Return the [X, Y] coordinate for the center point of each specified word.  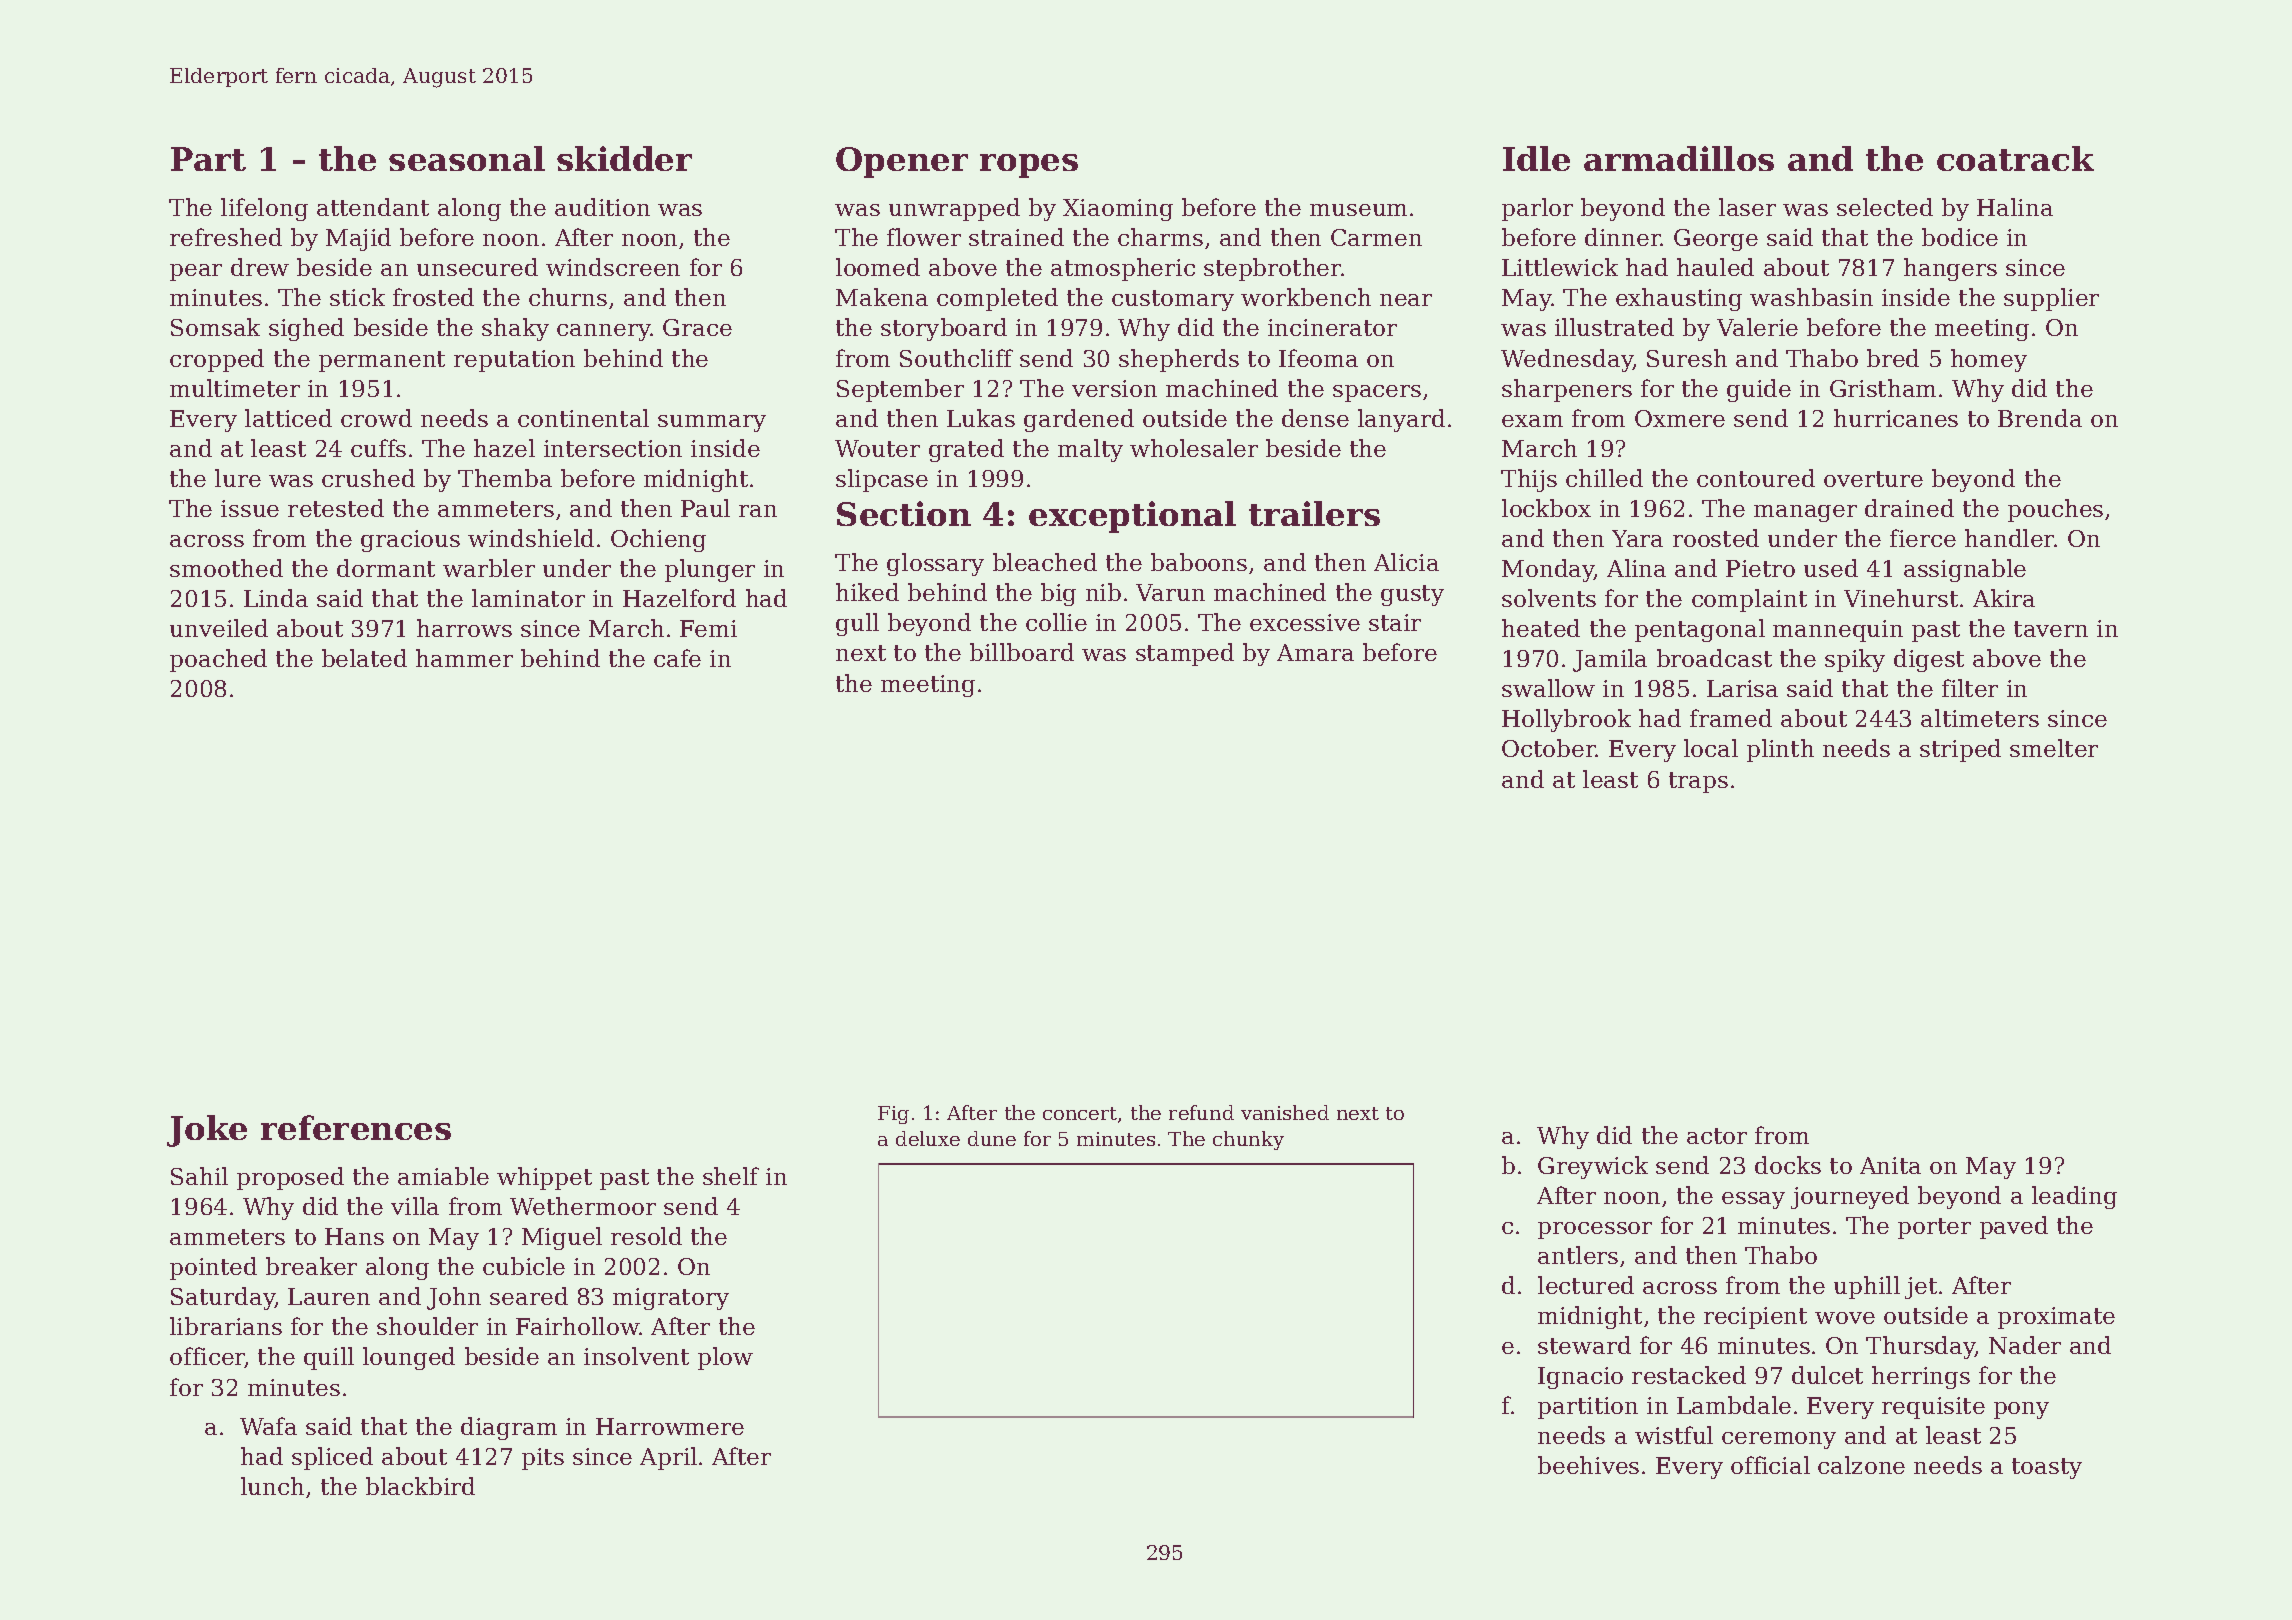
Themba [505, 478]
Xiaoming [1118, 210]
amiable [443, 1176]
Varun [1170, 592]
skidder [624, 158]
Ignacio [1580, 1378]
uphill [1867, 1287]
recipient [1755, 1318]
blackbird [420, 1486]
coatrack [2015, 158]
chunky [1248, 1140]
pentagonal [1700, 630]
